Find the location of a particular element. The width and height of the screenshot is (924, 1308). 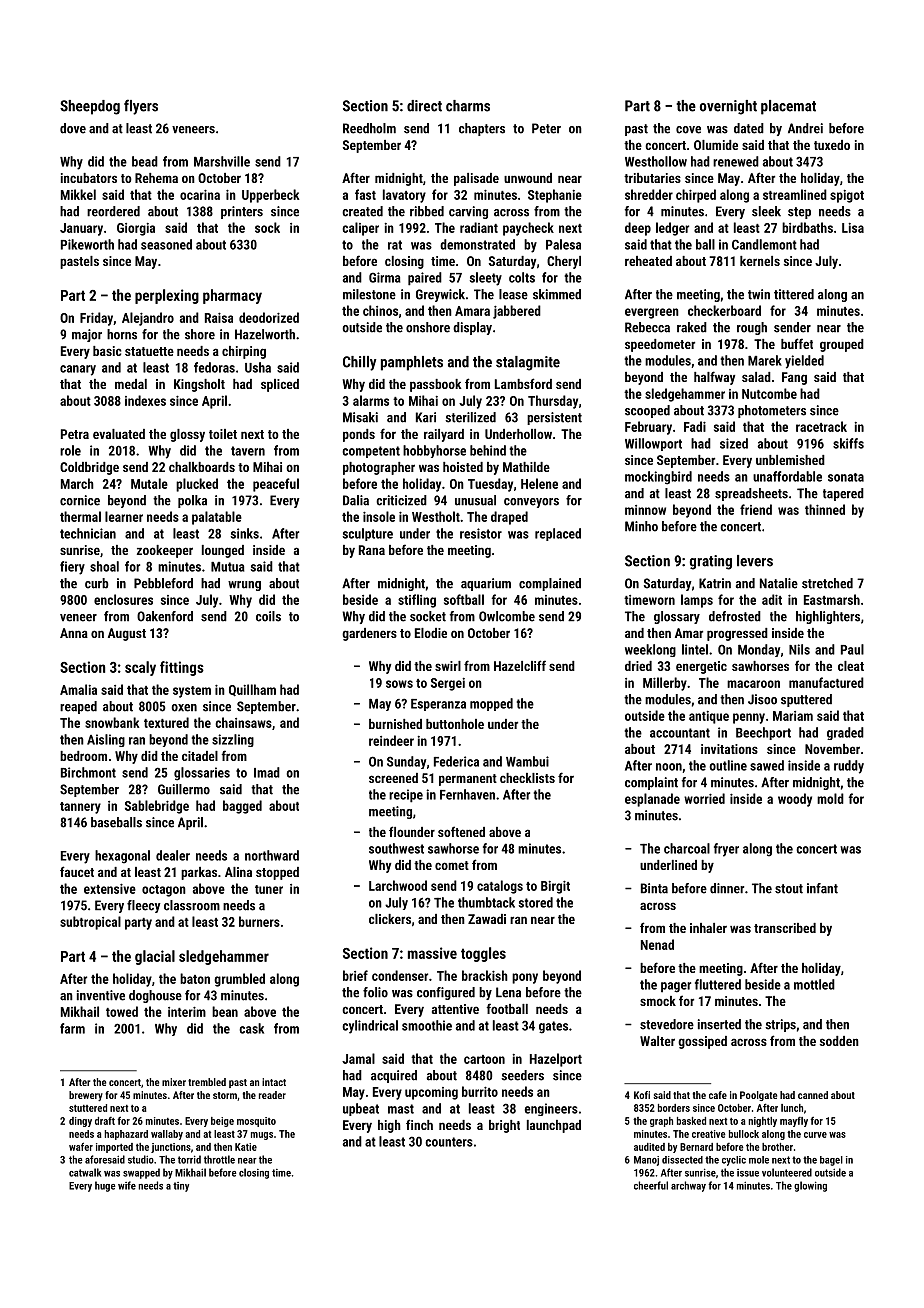

milestone is located at coordinates (369, 294).
